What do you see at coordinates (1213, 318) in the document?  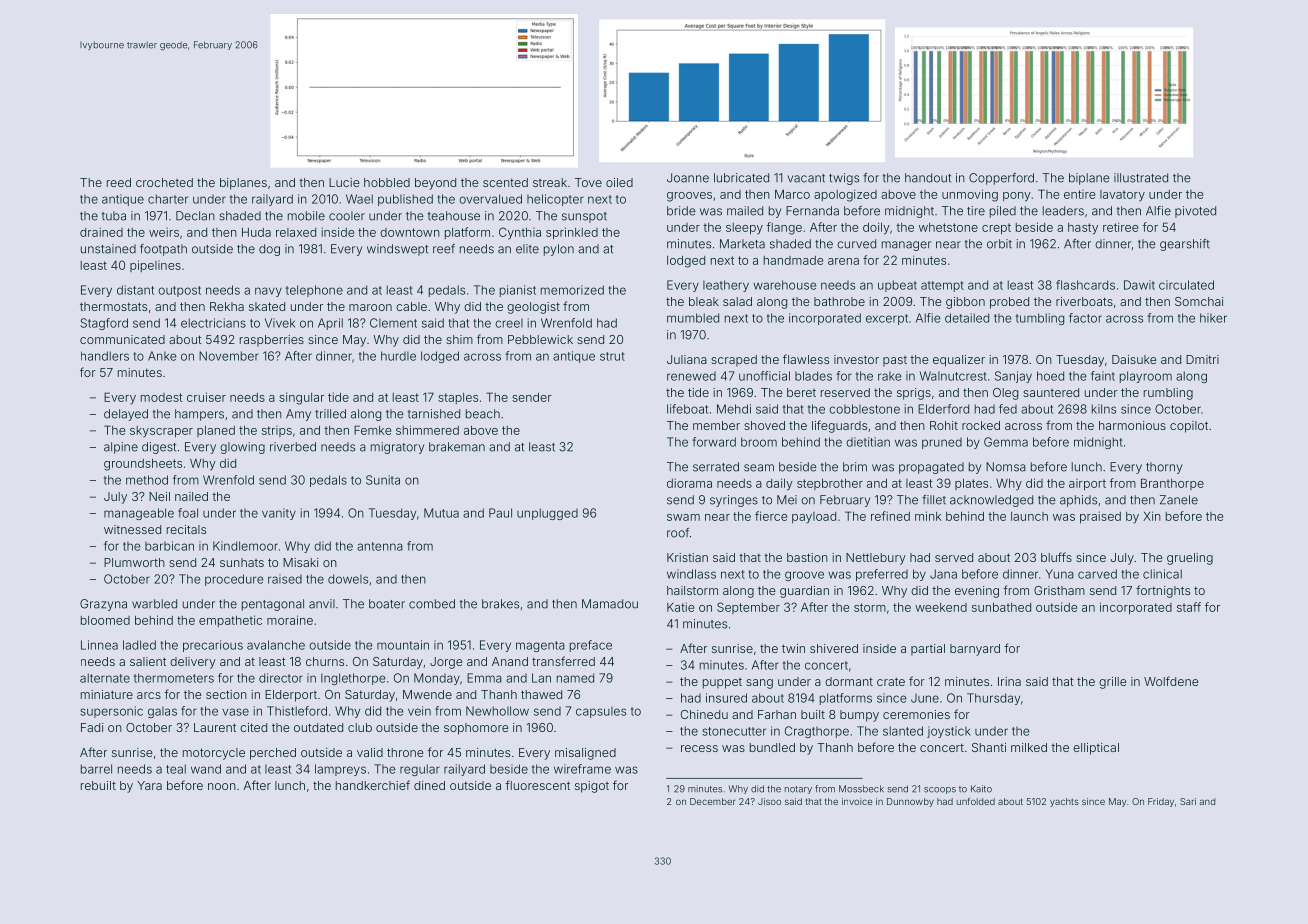 I see `hiker` at bounding box center [1213, 318].
